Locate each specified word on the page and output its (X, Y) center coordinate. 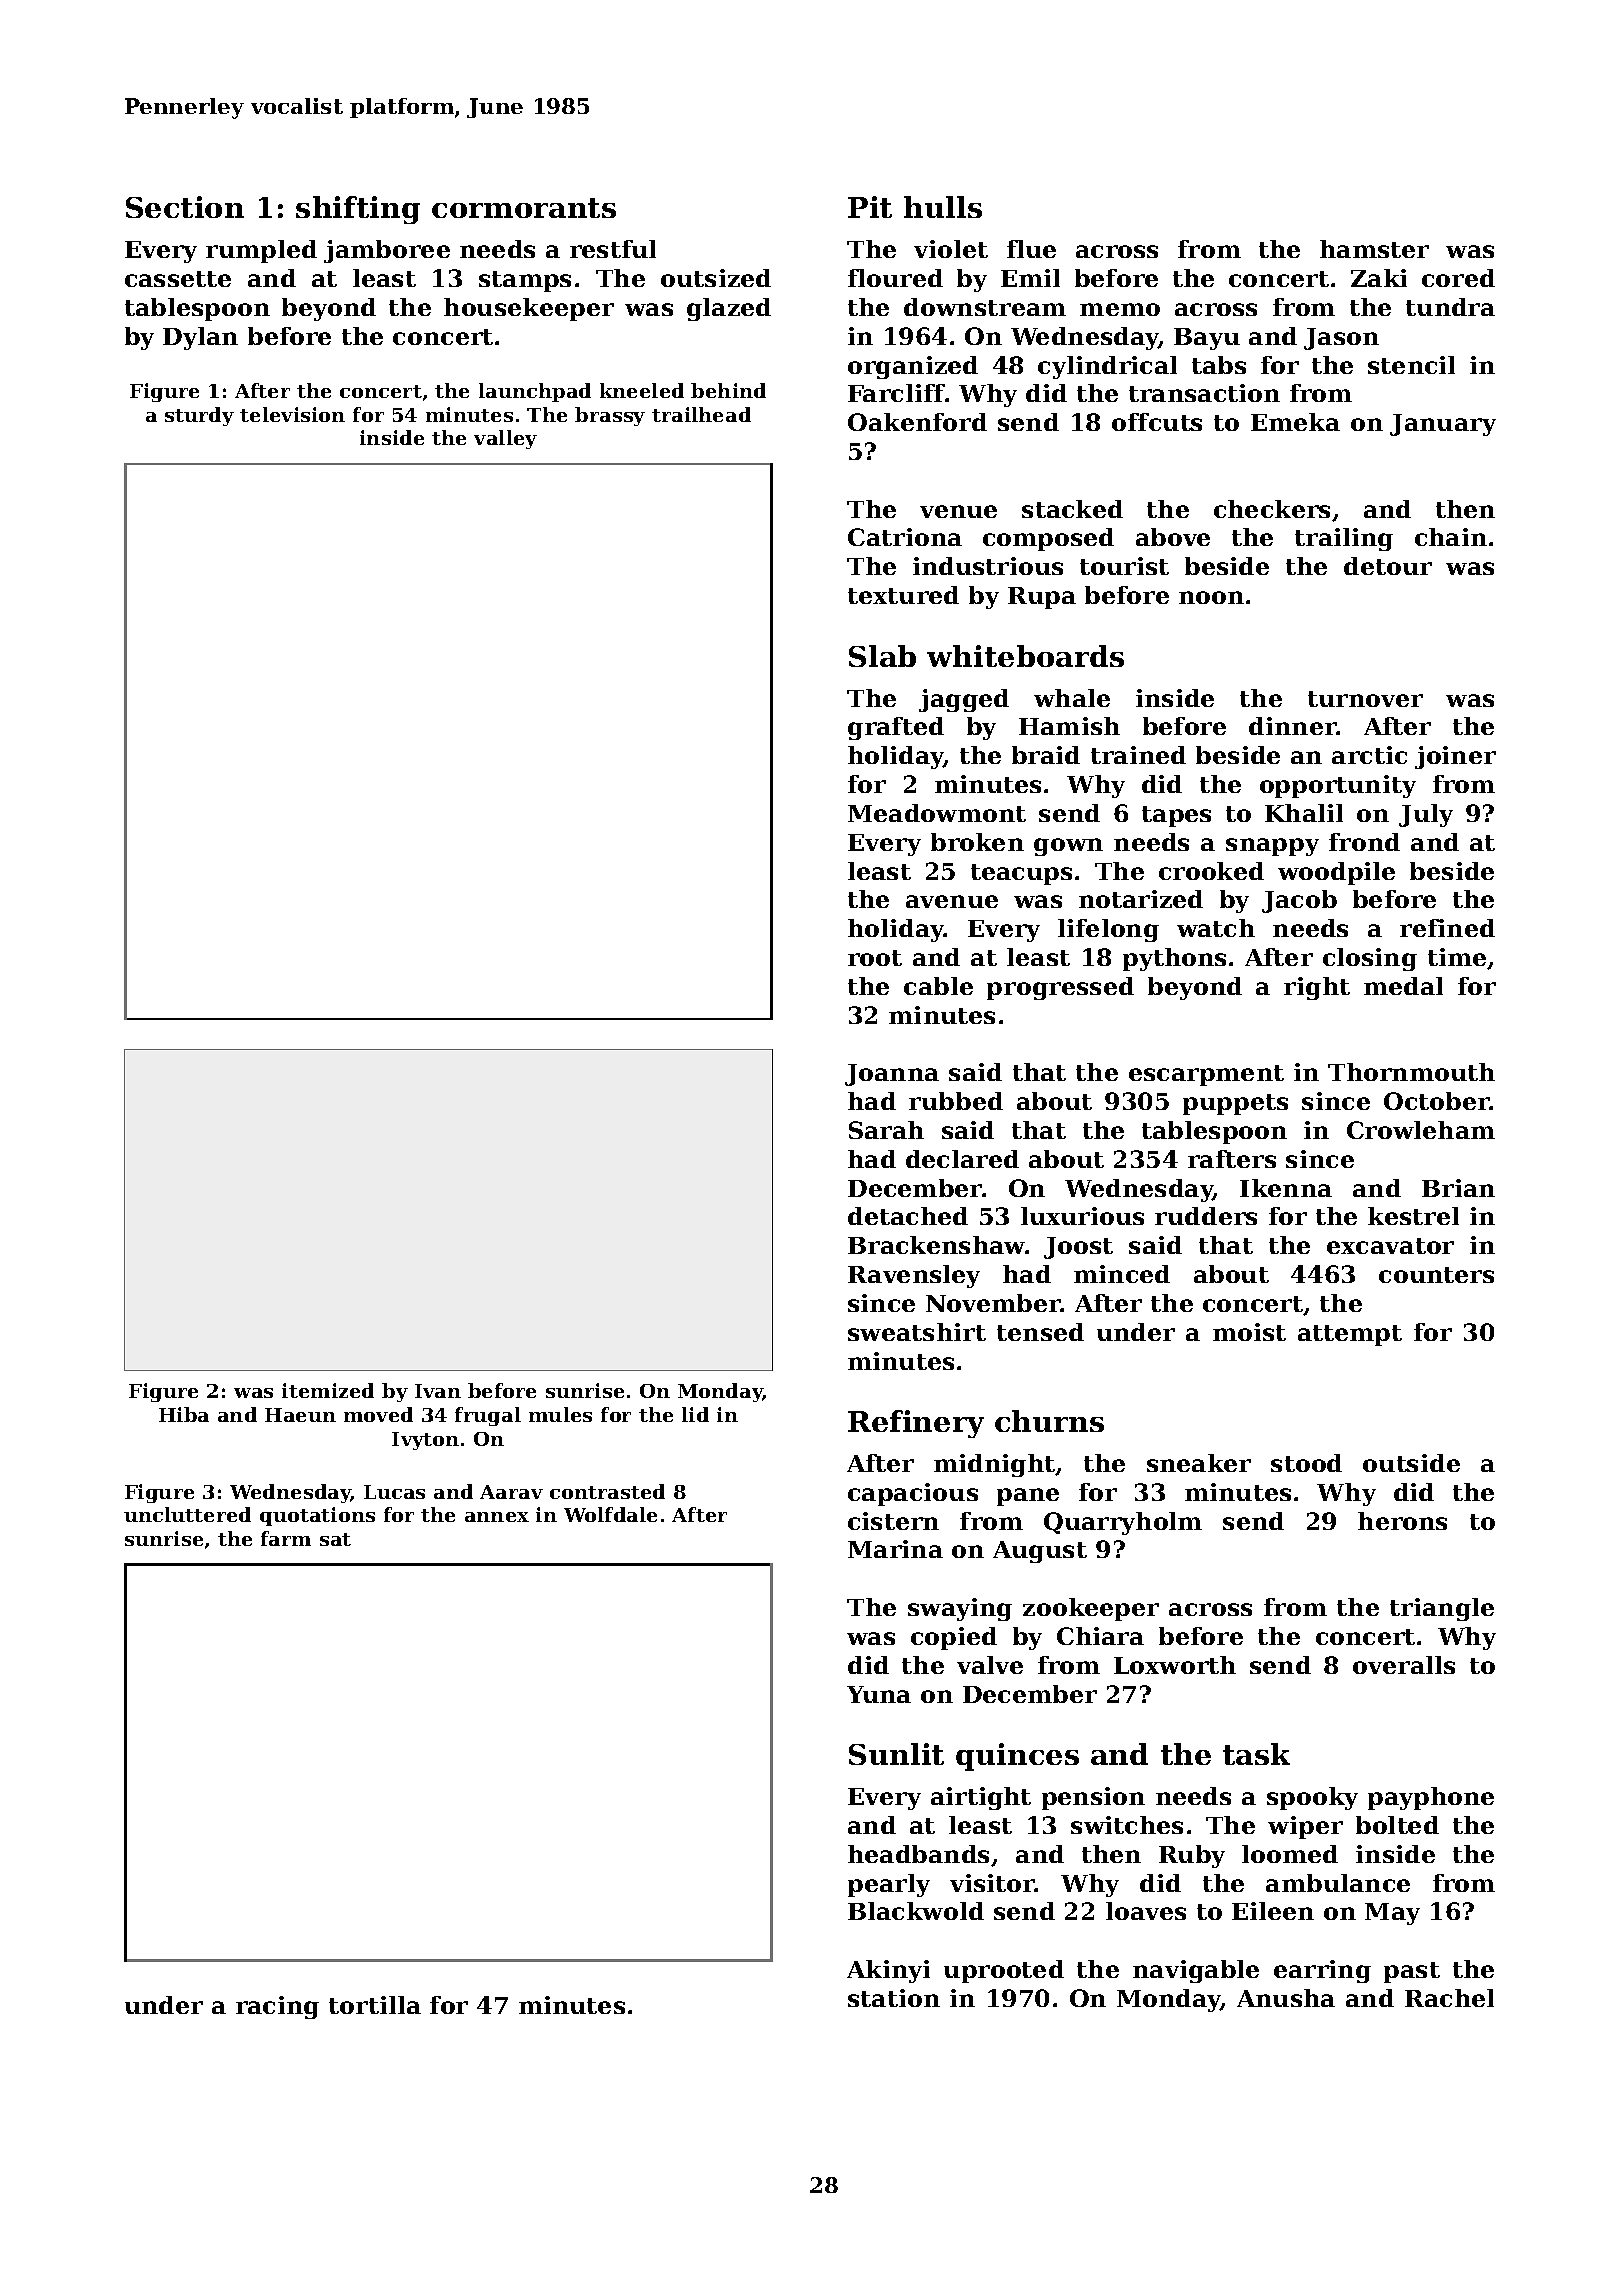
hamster (1374, 249)
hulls (943, 207)
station (894, 1998)
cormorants (524, 208)
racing (277, 2007)
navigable (1196, 1971)
